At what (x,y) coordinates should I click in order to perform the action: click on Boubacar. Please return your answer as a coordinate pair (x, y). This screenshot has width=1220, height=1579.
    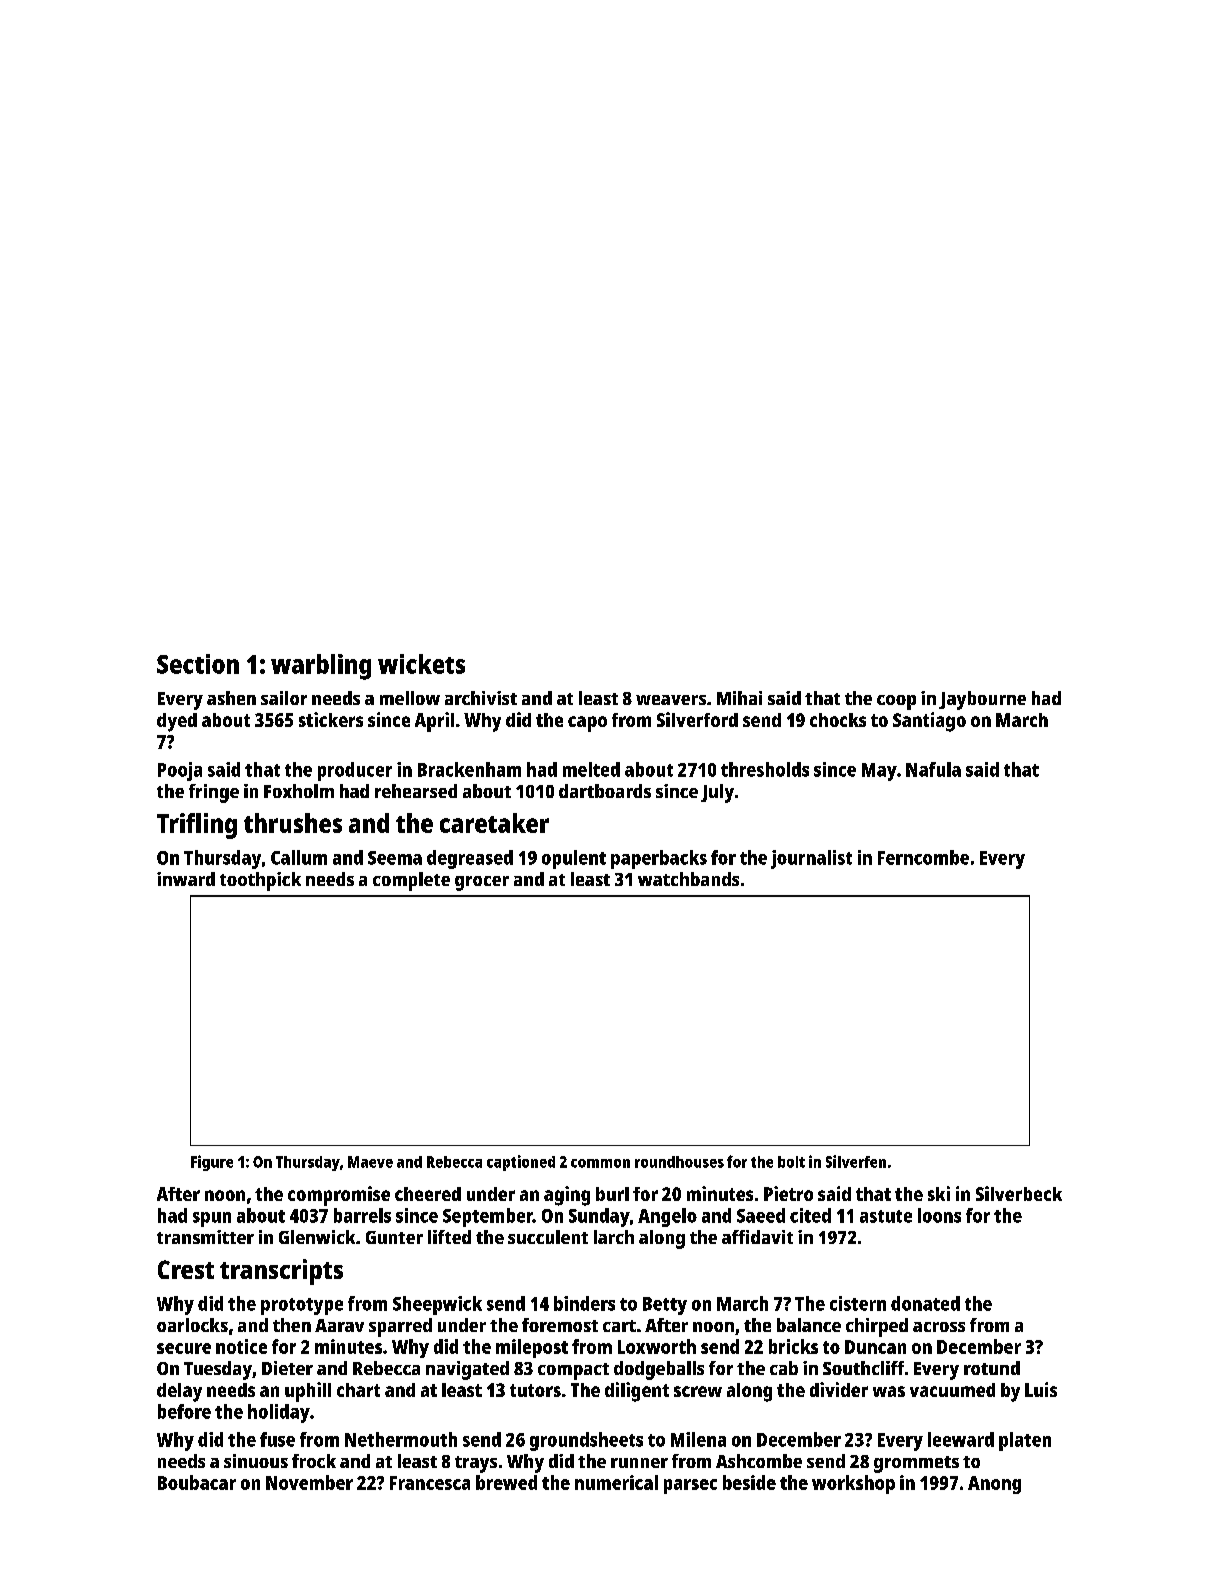
    Looking at the image, I should click on (197, 1482).
